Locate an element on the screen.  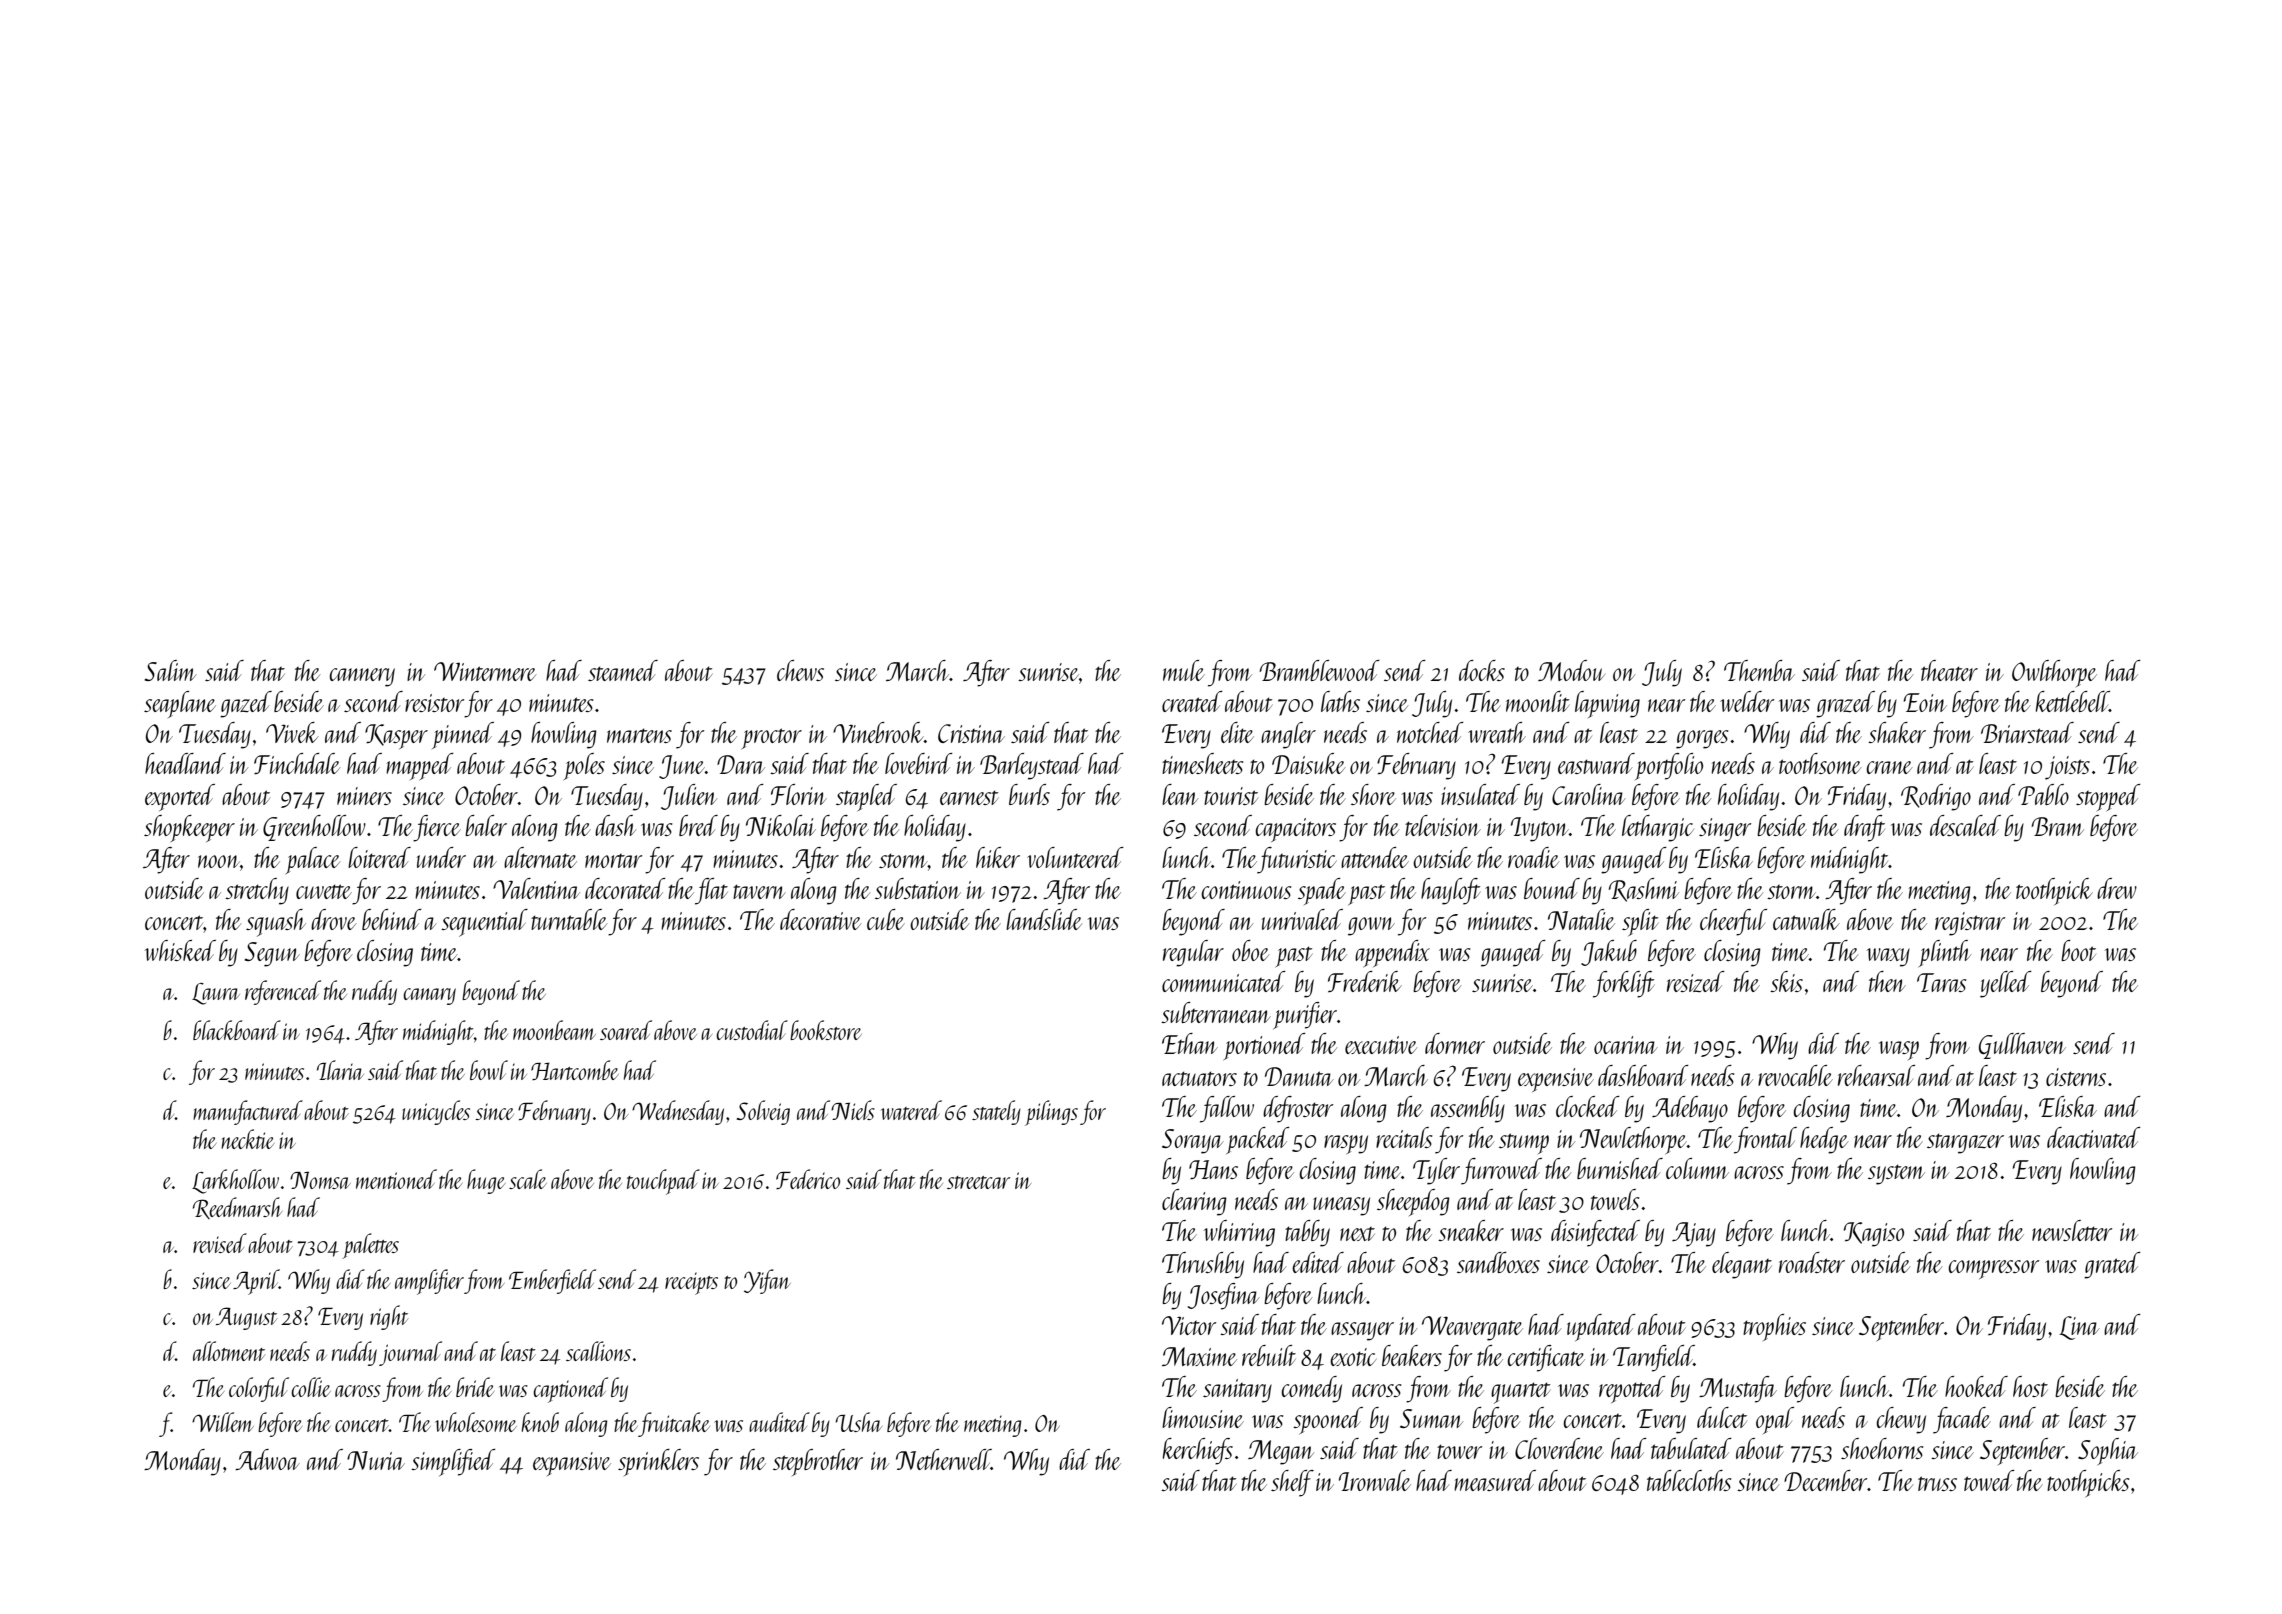
palace is located at coordinates (313, 860).
